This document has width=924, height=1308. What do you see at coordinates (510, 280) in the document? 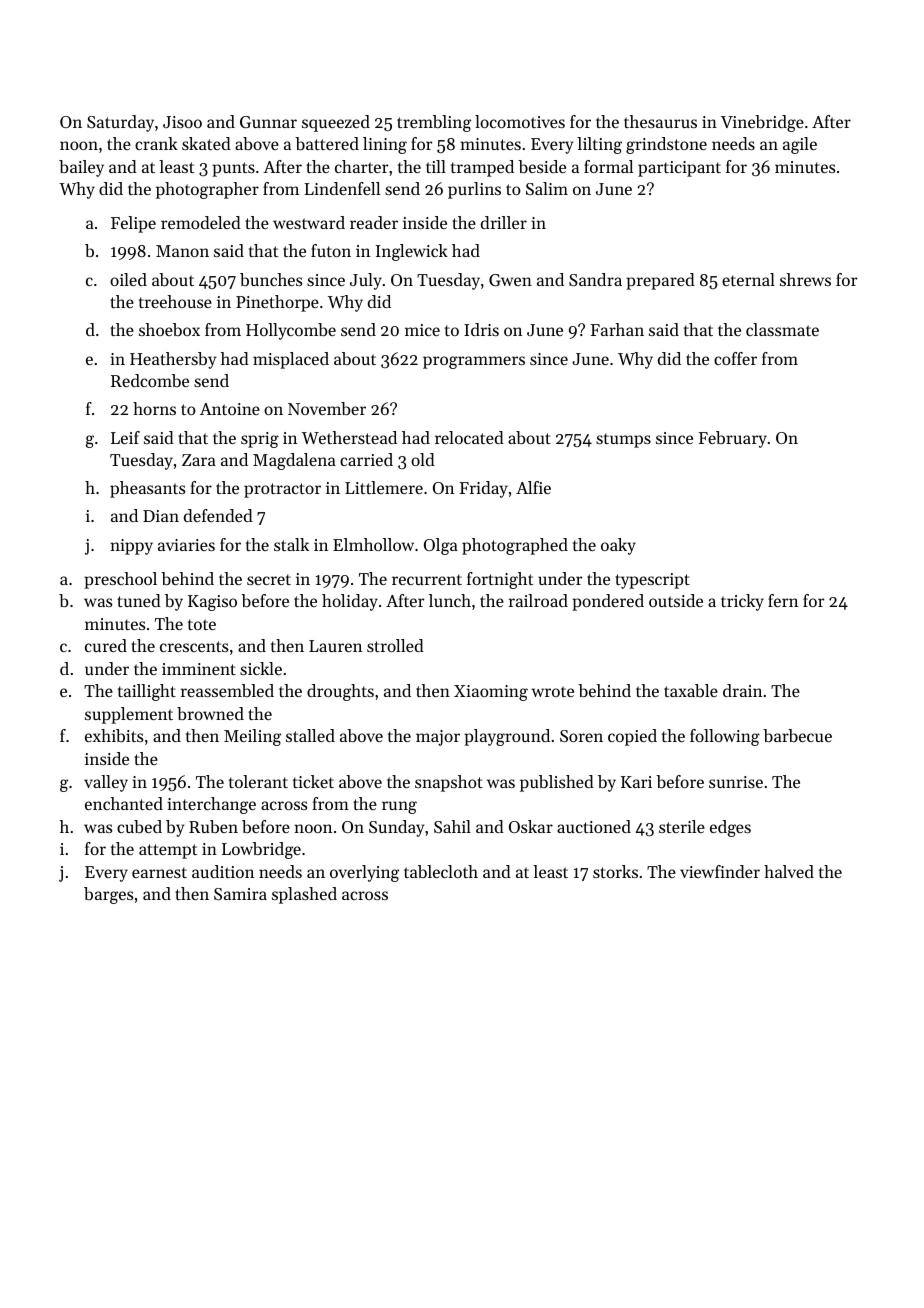
I see `Gwen` at bounding box center [510, 280].
